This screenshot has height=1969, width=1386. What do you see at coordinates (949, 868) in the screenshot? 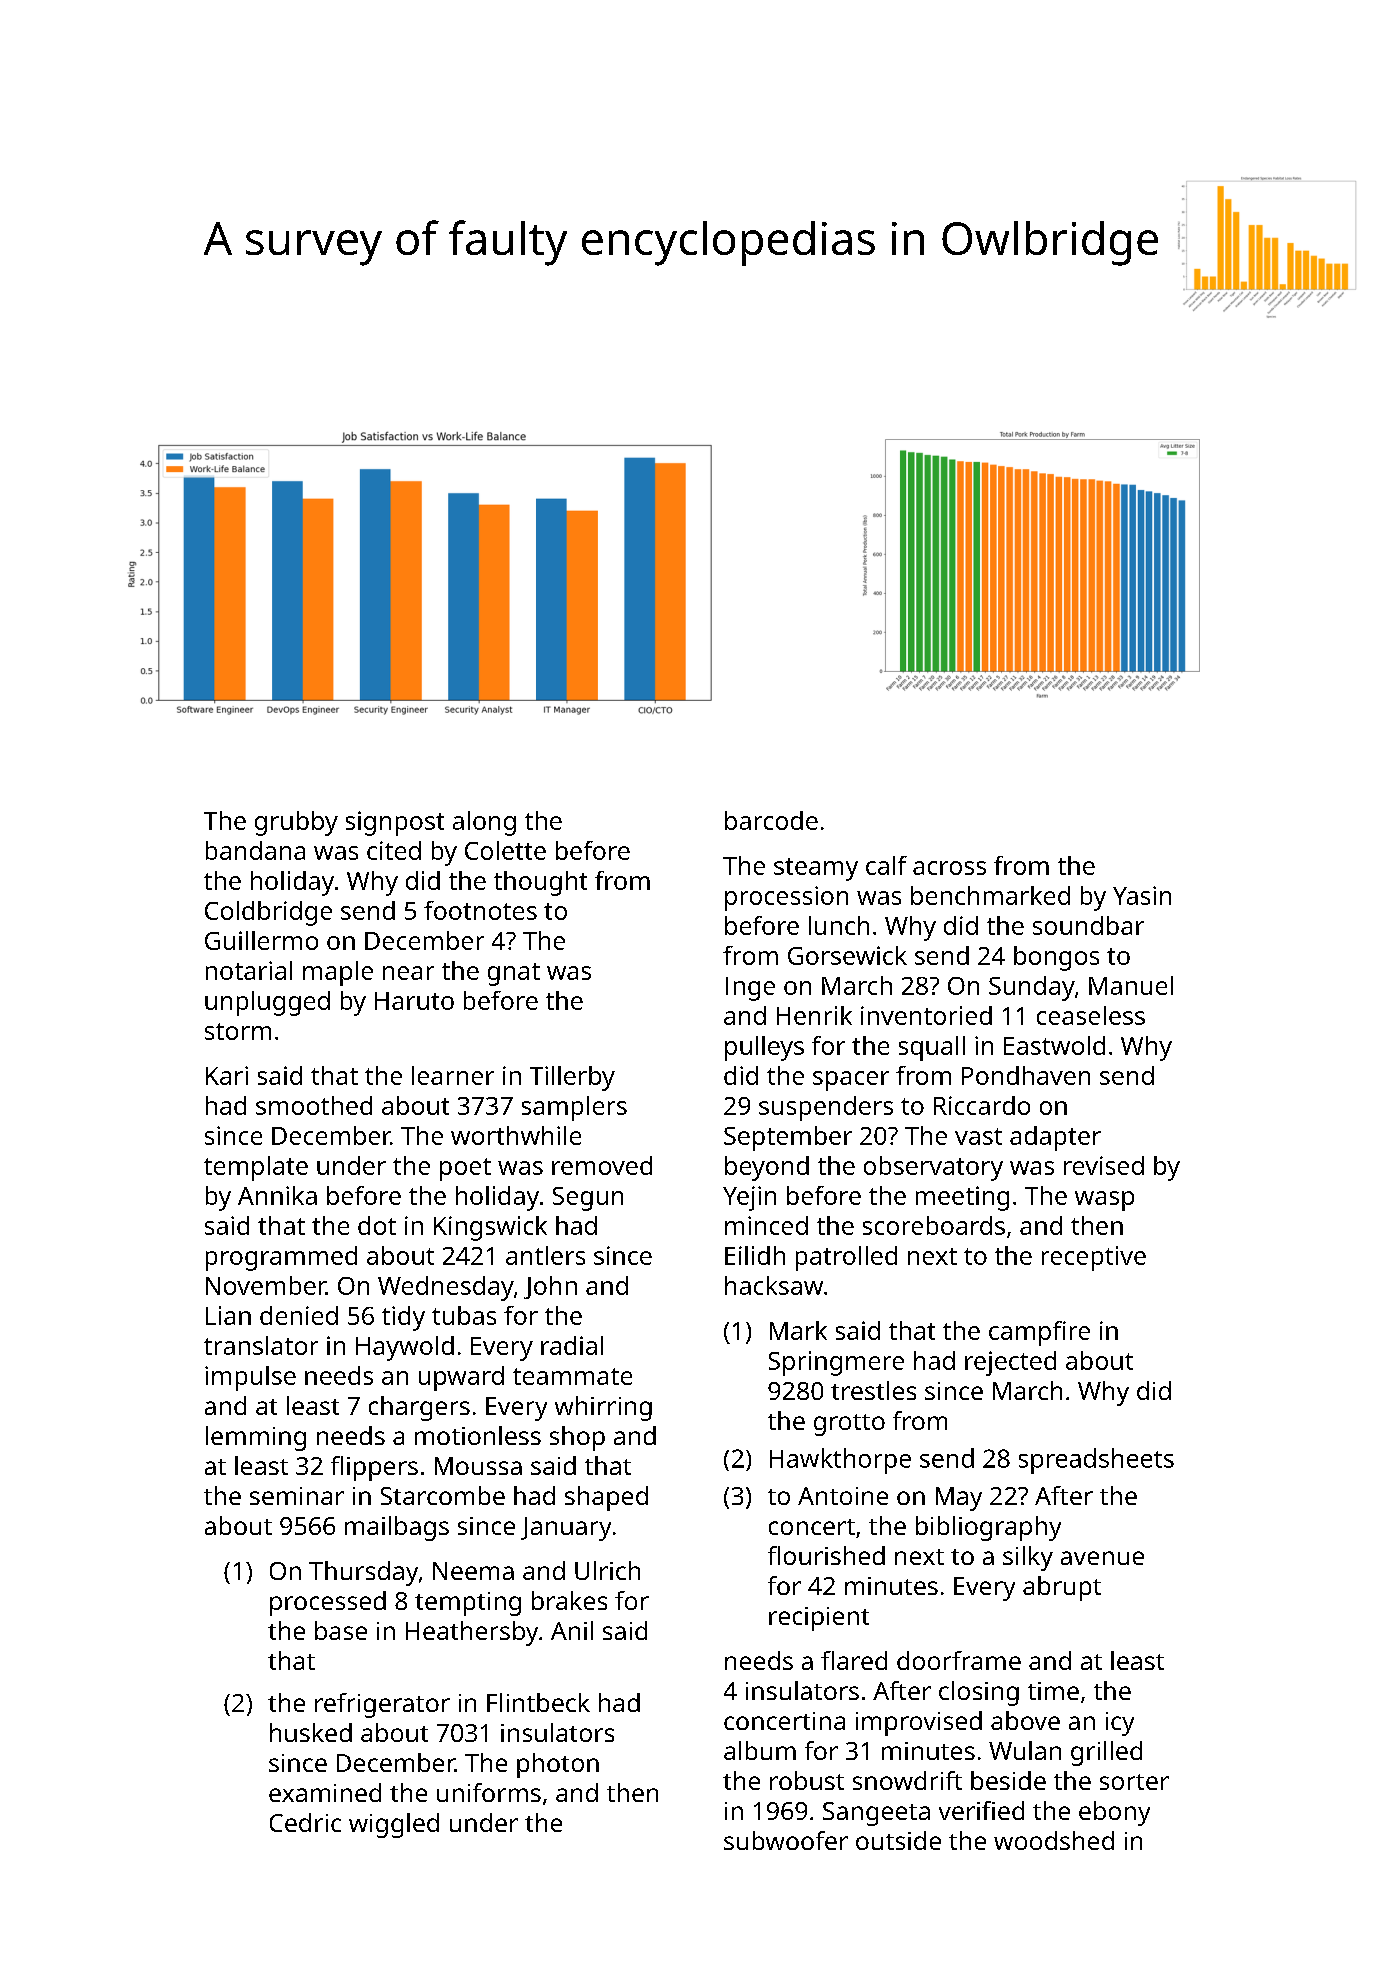
I see `across` at bounding box center [949, 868].
